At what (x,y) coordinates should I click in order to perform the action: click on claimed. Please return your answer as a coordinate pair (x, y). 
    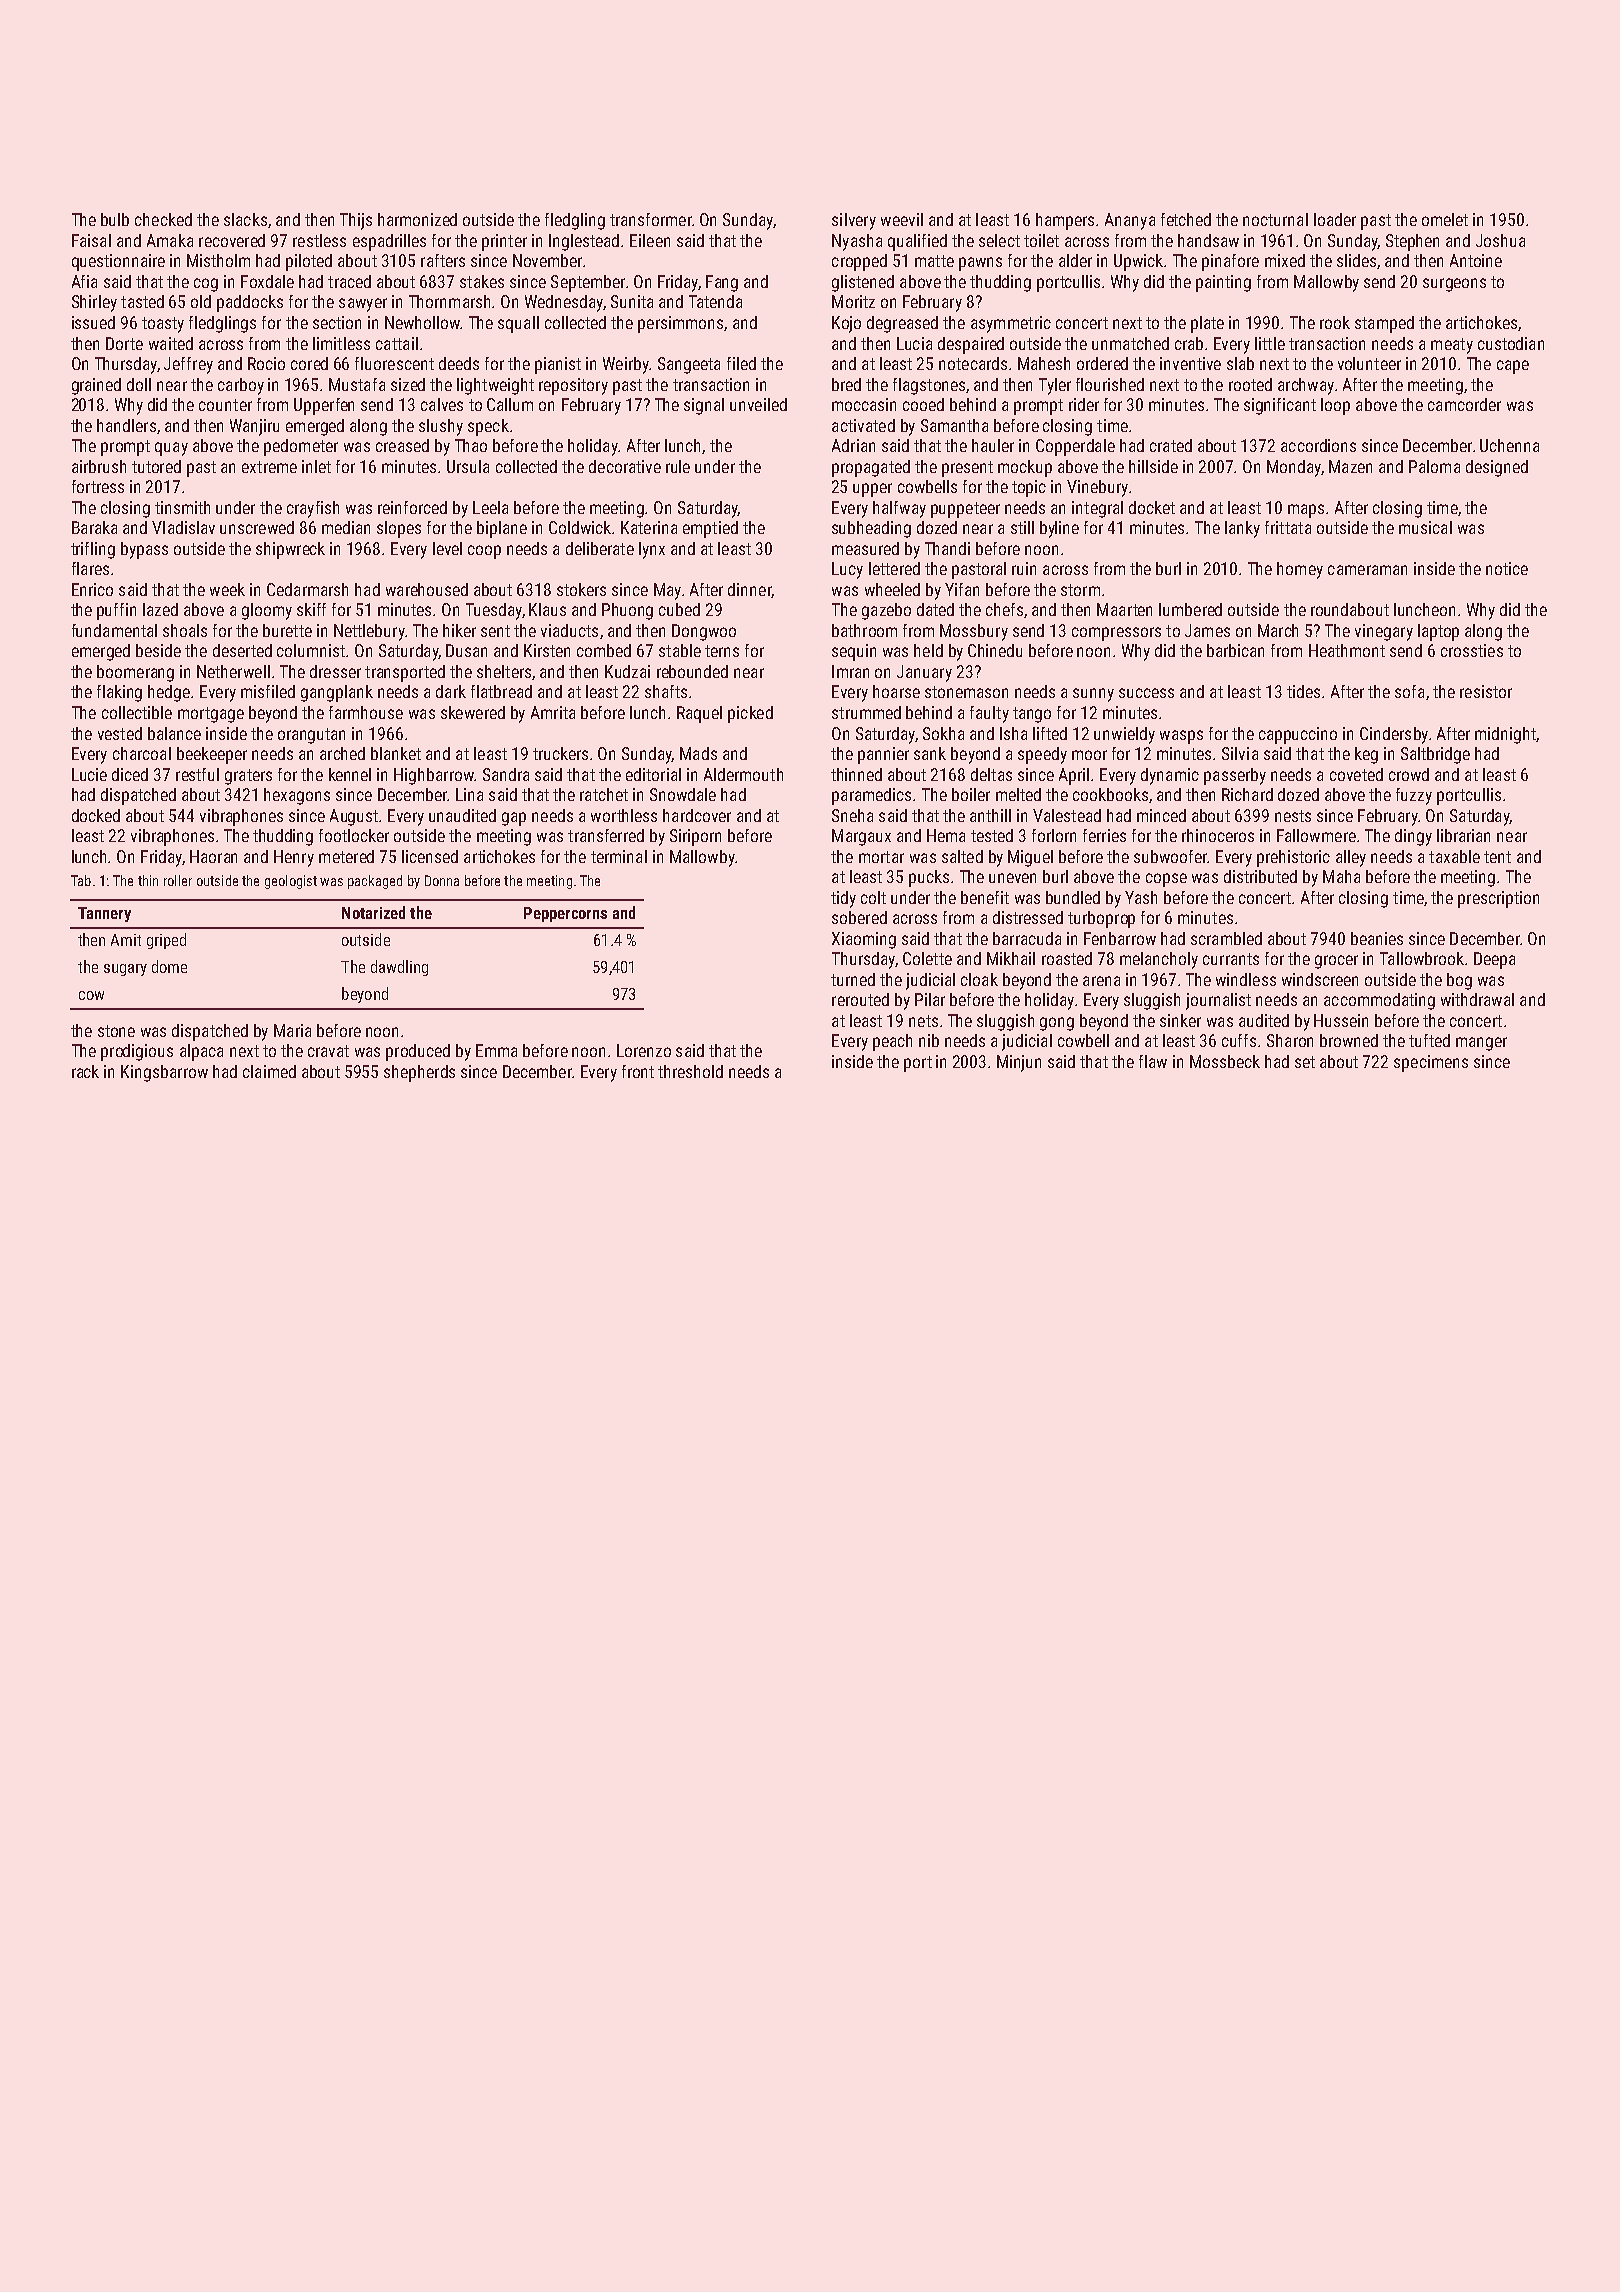
    Looking at the image, I should click on (269, 1071).
